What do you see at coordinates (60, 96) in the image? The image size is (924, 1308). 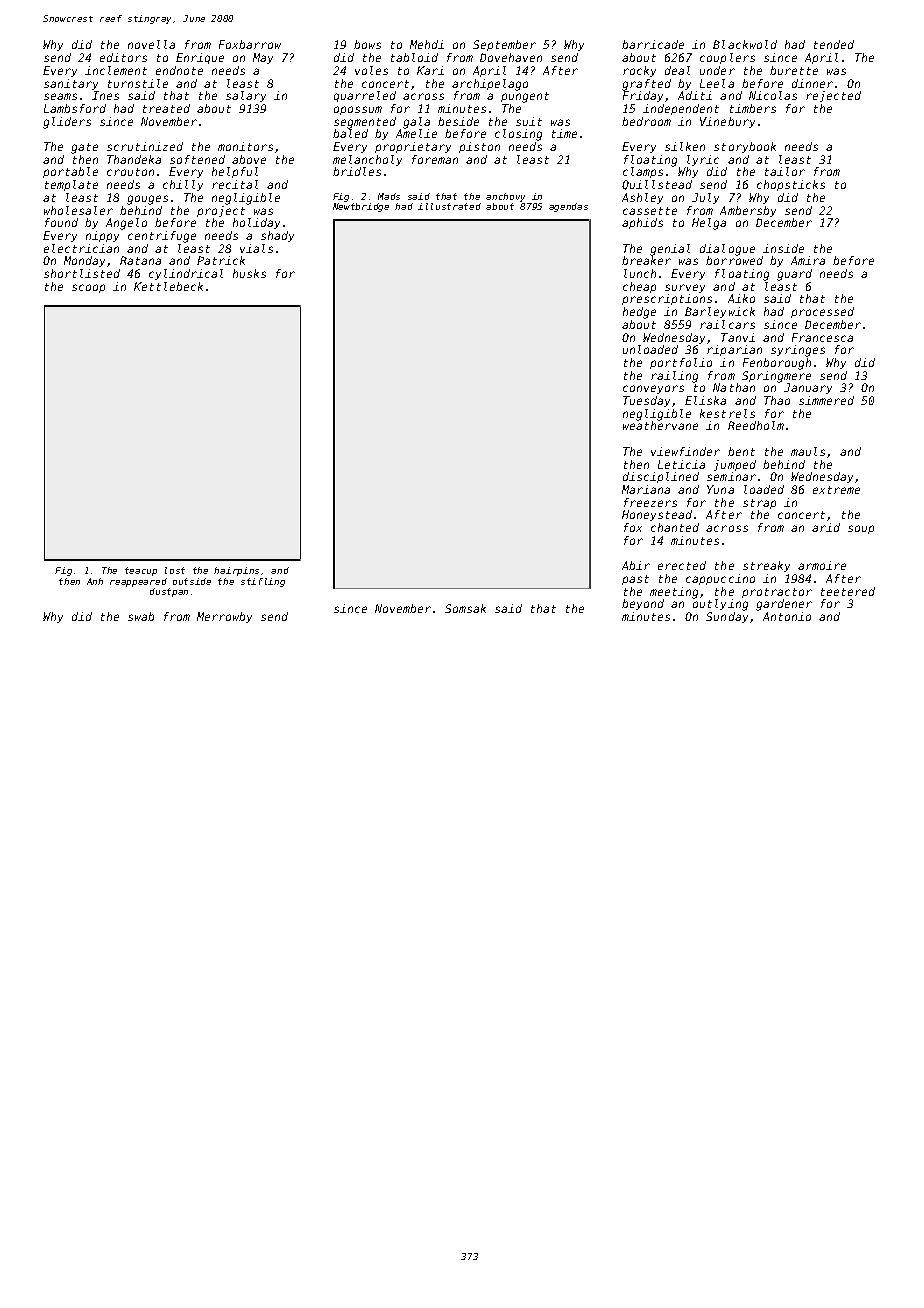 I see `seams` at bounding box center [60, 96].
